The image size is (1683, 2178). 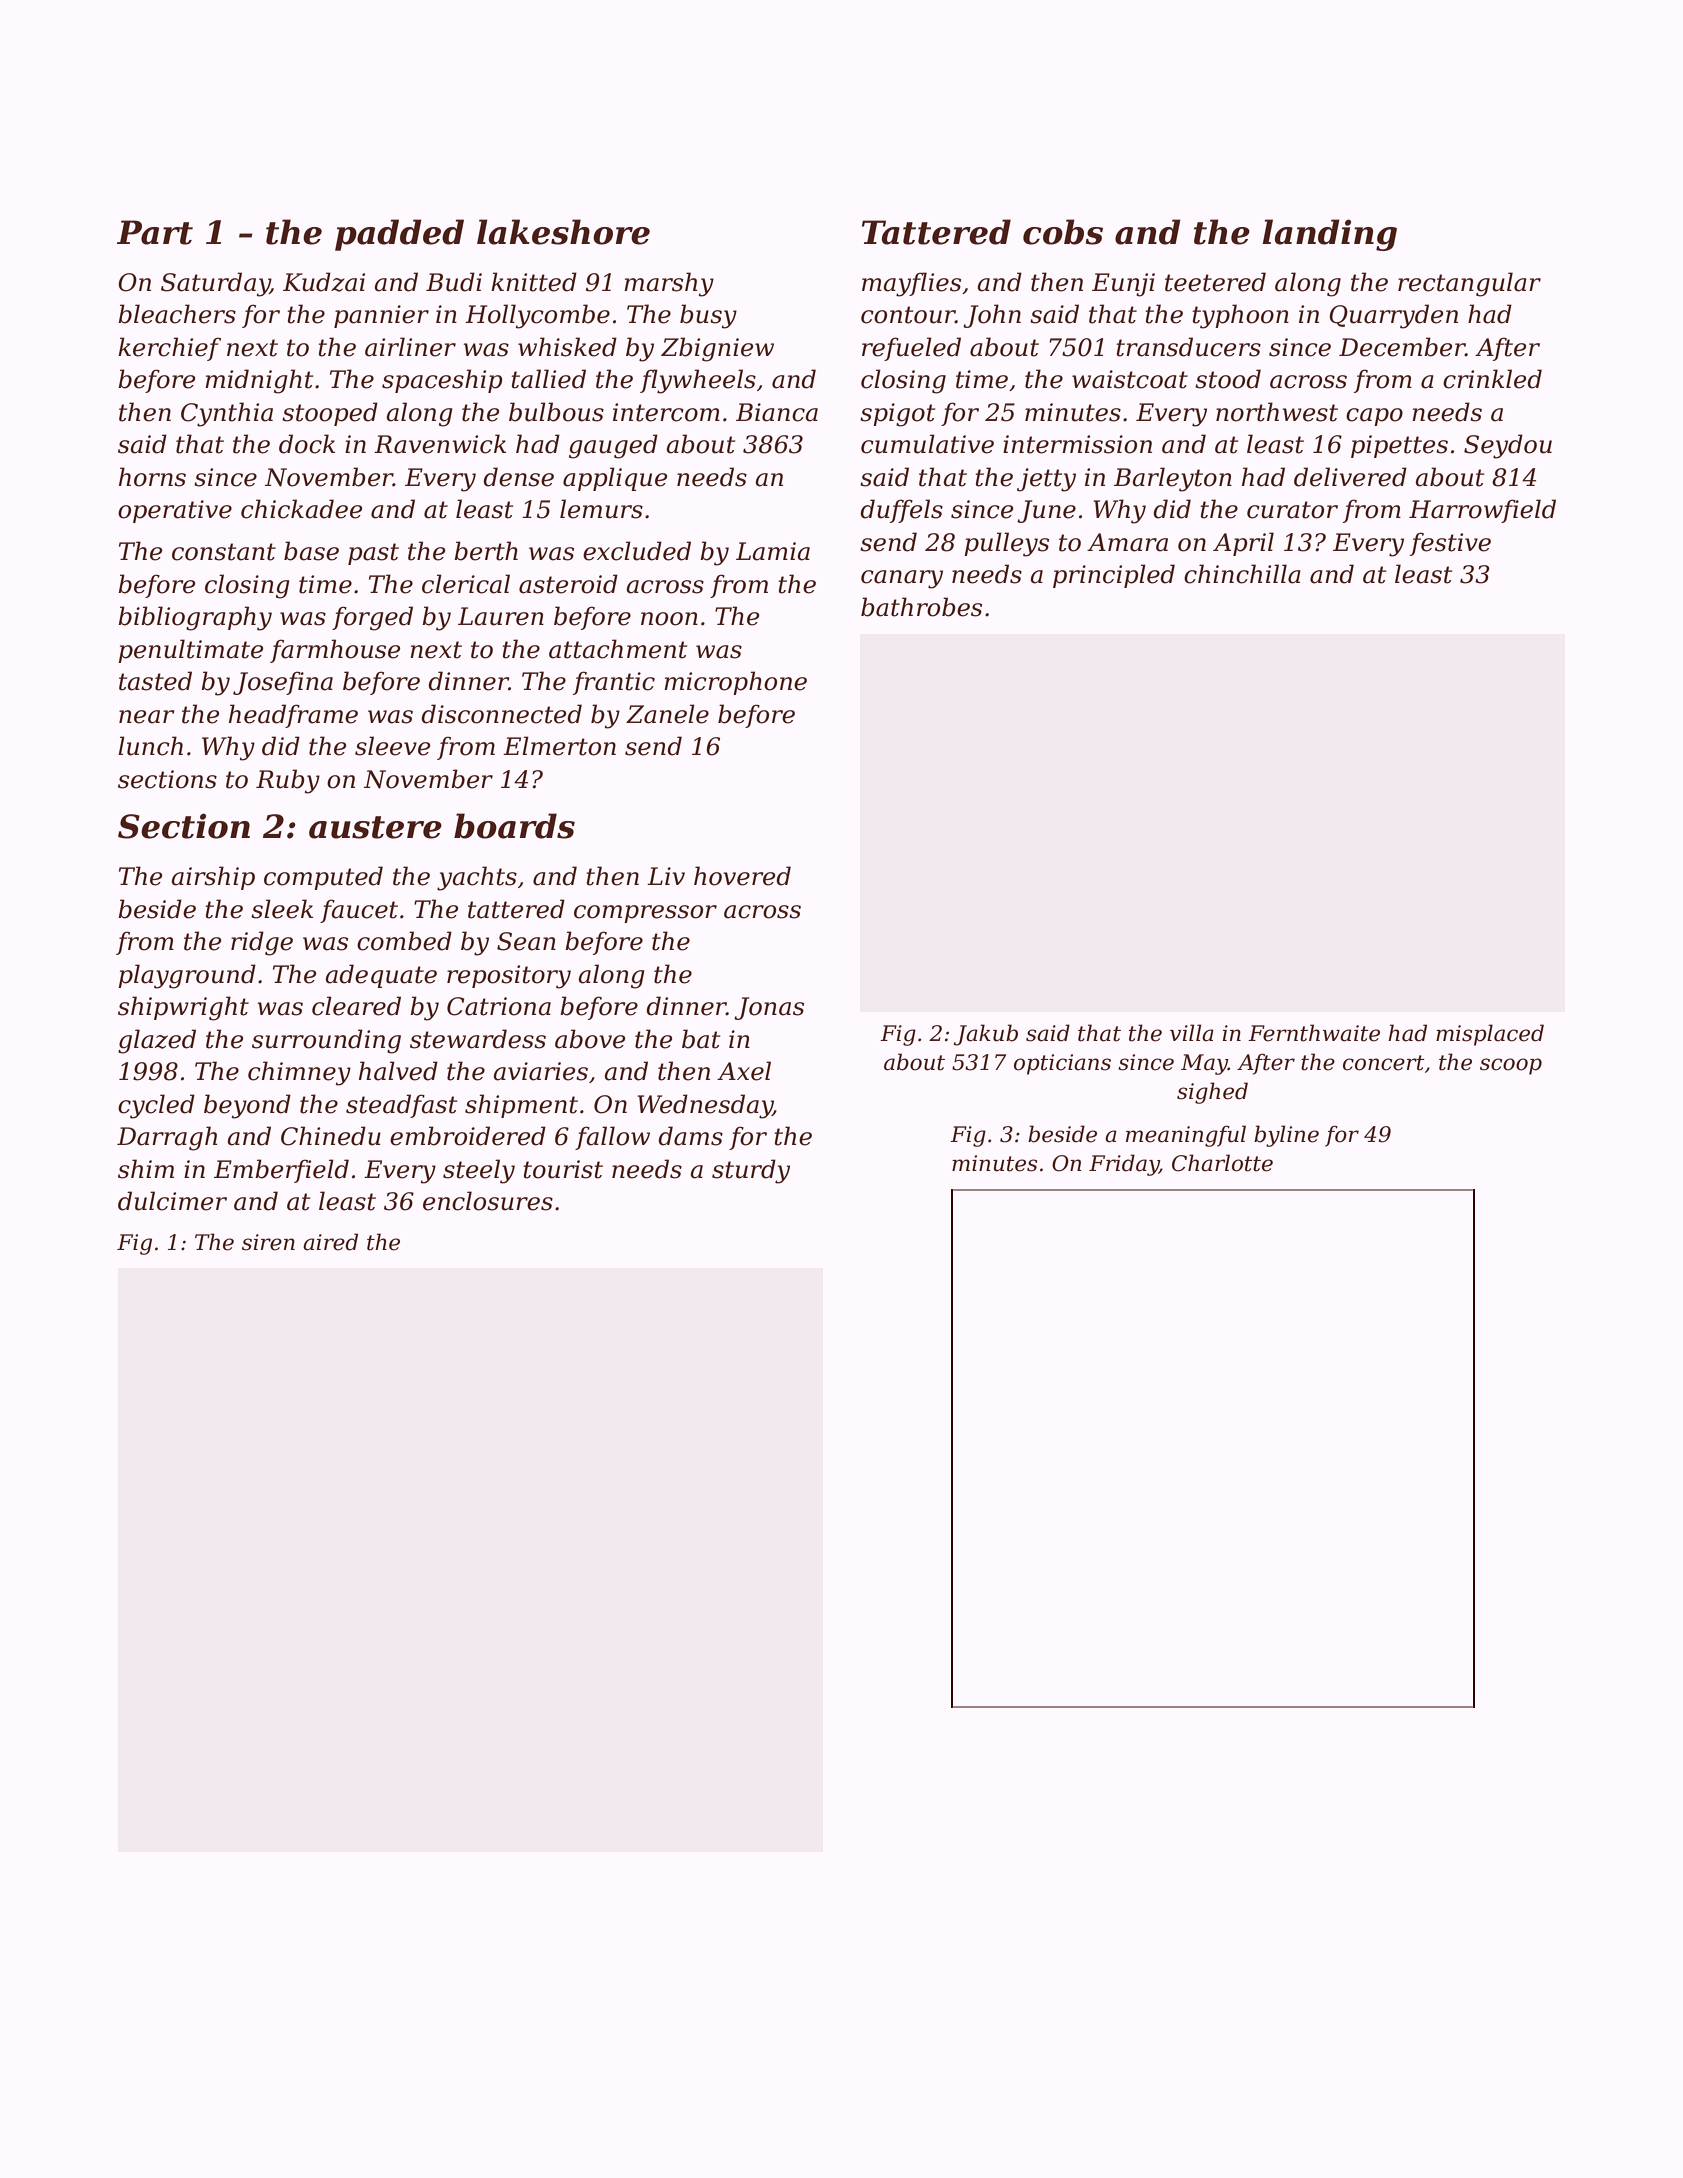 What do you see at coordinates (1123, 285) in the screenshot?
I see `Eunji` at bounding box center [1123, 285].
